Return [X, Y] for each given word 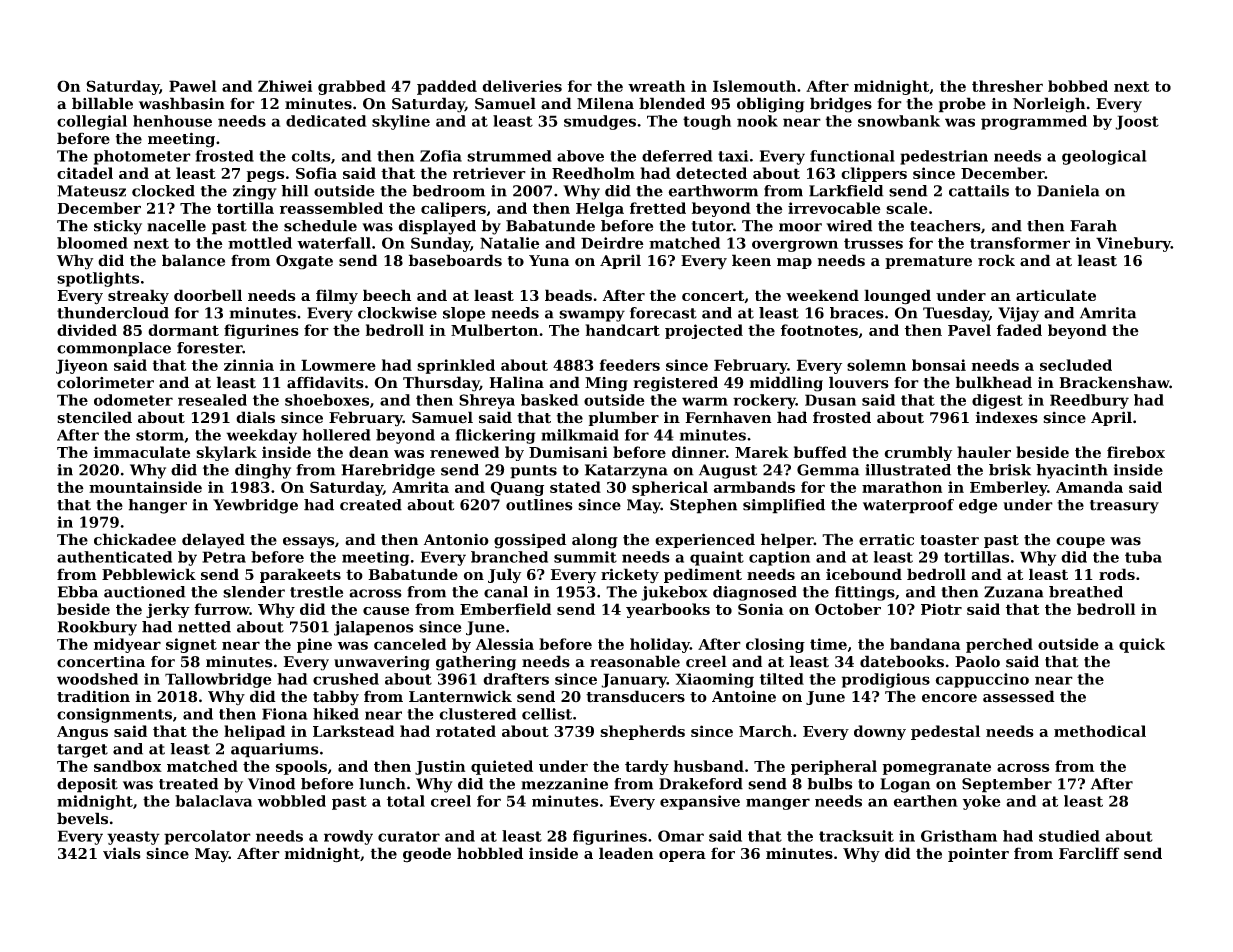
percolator [207, 837]
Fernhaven [728, 417]
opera [682, 856]
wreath [656, 86]
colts [311, 156]
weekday [261, 436]
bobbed [1078, 86]
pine [314, 645]
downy [880, 732]
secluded [1076, 365]
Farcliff [1089, 853]
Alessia [505, 644]
